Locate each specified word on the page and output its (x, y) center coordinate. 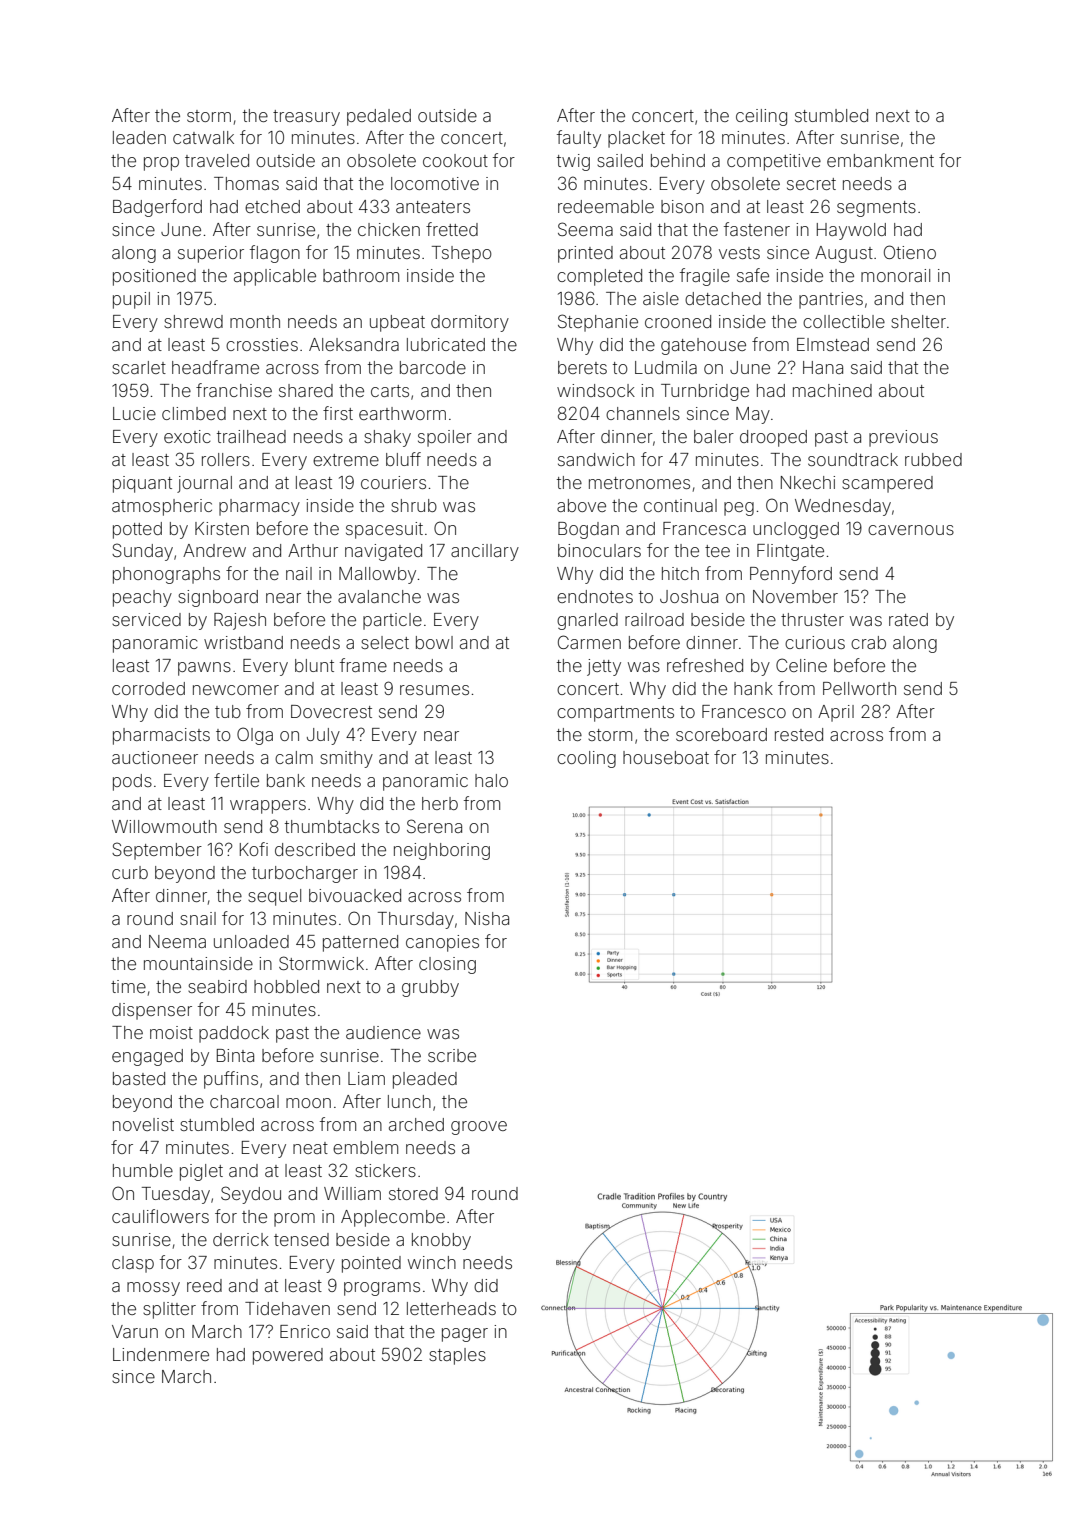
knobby (441, 1241)
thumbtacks (332, 826)
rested (799, 734)
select (385, 642)
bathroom (361, 275)
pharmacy (259, 507)
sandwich (596, 459)
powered (288, 1356)
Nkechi (808, 482)
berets (582, 367)
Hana (823, 367)
